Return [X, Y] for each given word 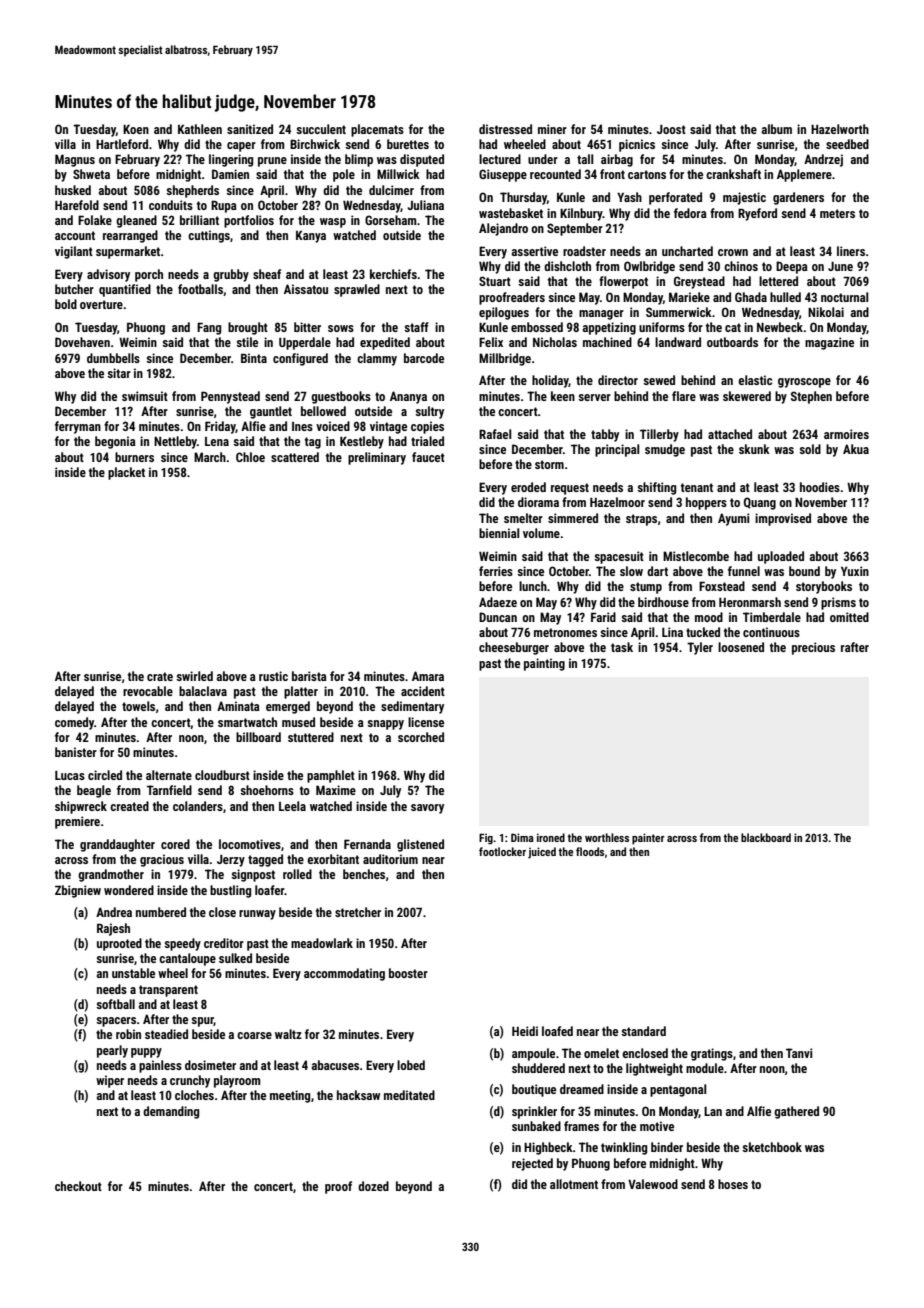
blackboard [766, 837]
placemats [377, 130]
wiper [110, 1081]
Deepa [792, 267]
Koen [136, 129]
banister [76, 752]
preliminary [377, 458]
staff [416, 327]
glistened [420, 845]
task [622, 647]
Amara [428, 676]
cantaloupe [187, 959]
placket [126, 473]
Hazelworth [840, 129]
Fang [209, 328]
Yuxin [855, 571]
